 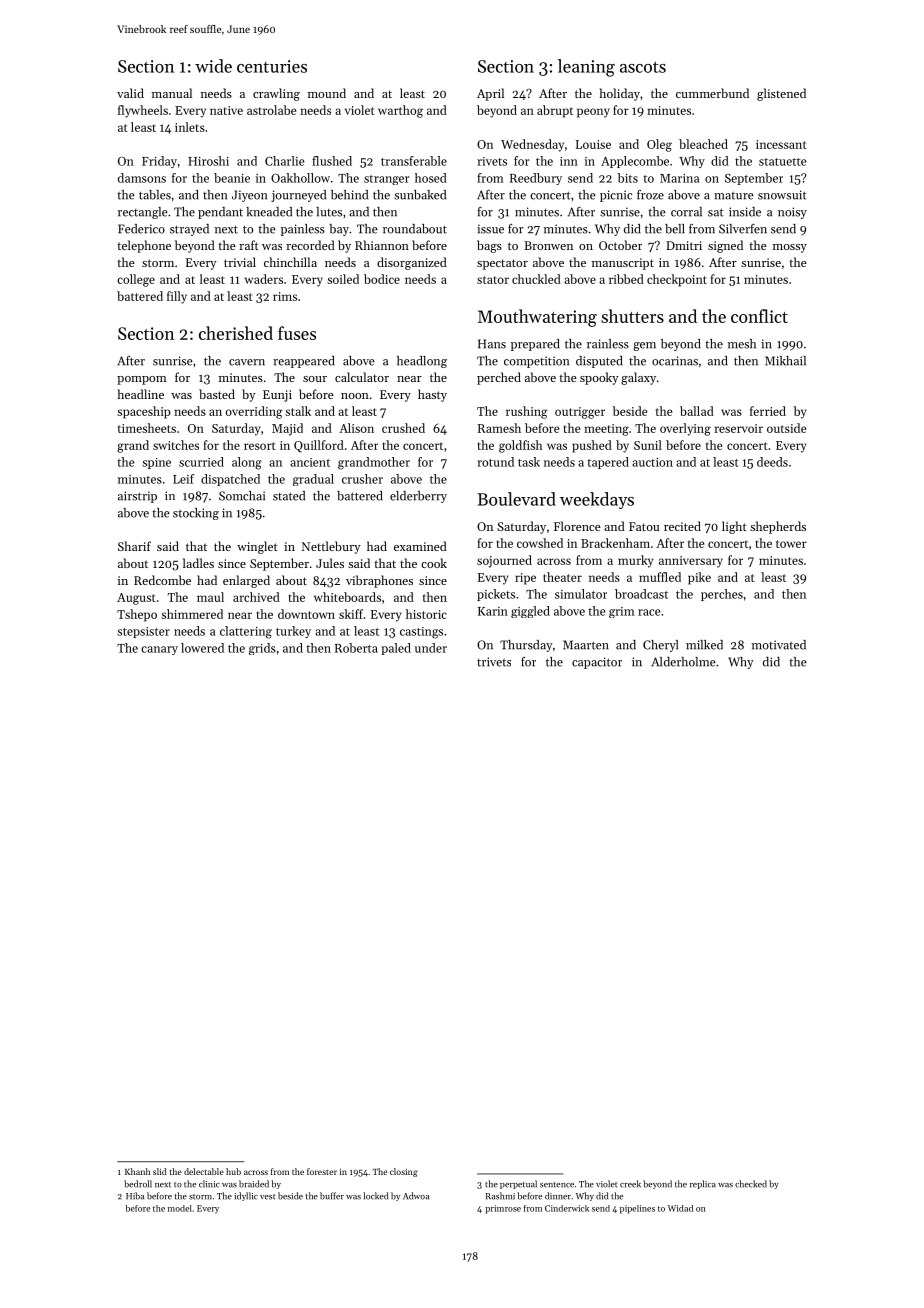 I want to click on disorganized, so click(x=412, y=263).
